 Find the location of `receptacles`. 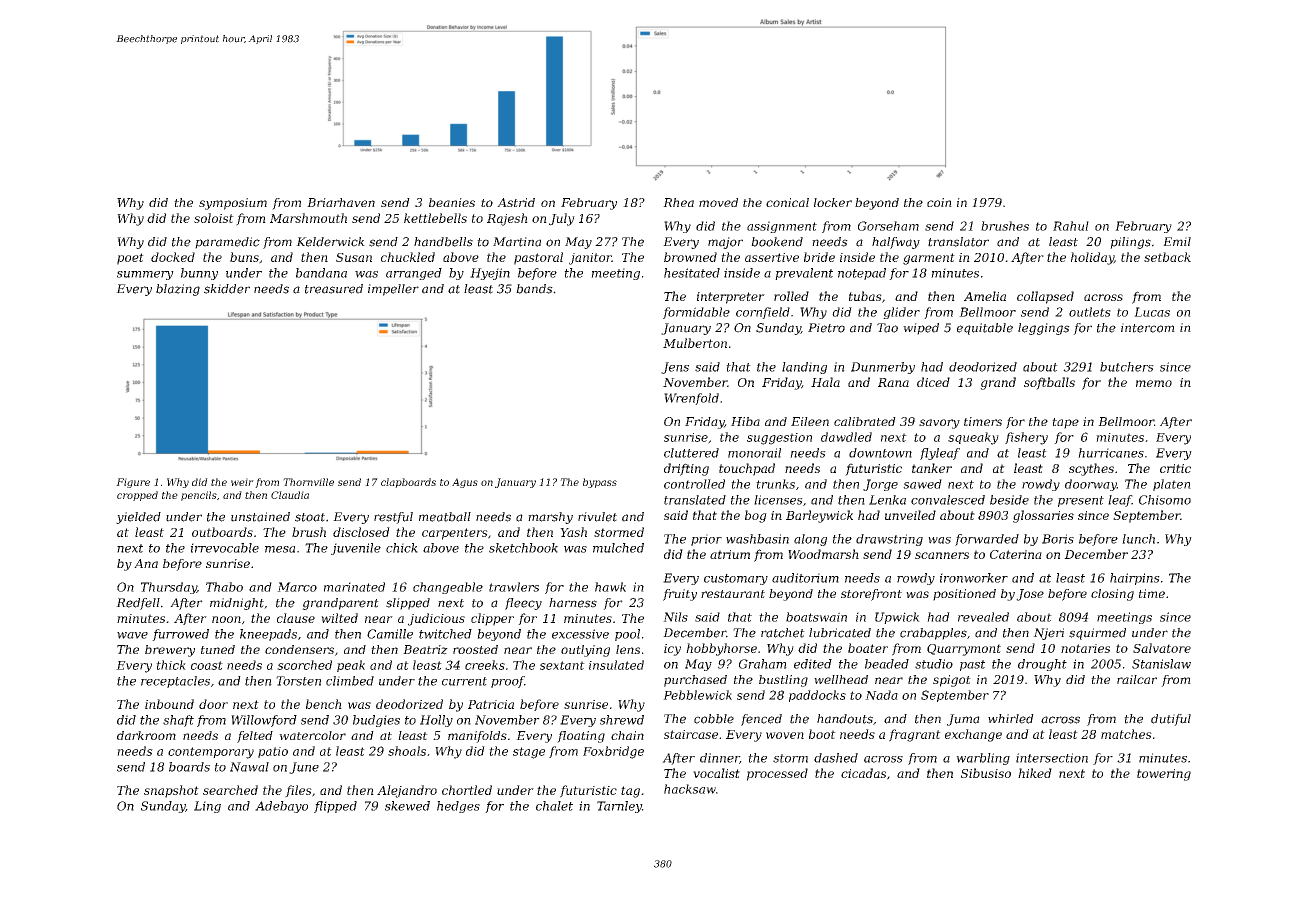

receptacles is located at coordinates (175, 682).
